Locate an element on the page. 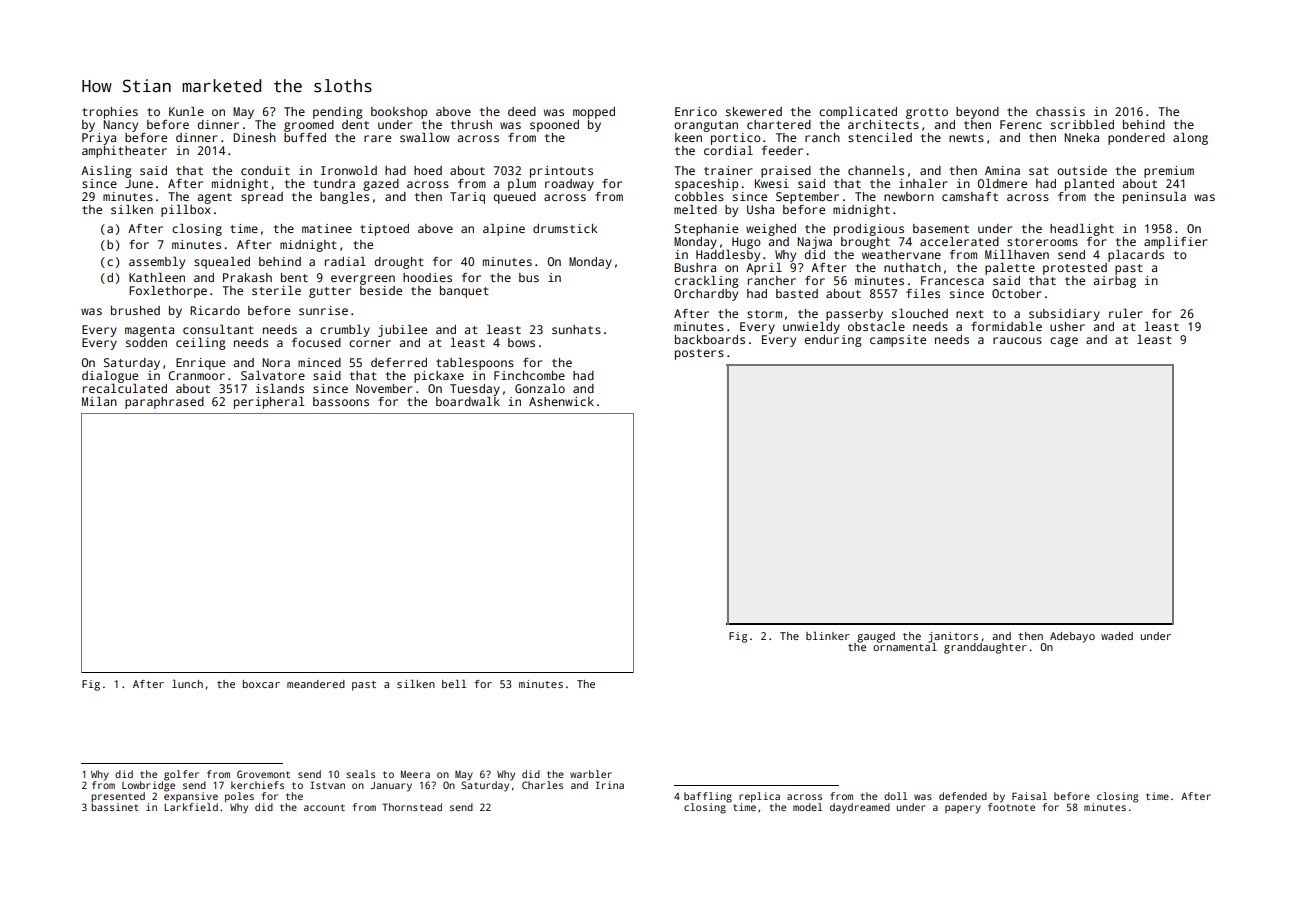 This image has width=1308, height=924. April is located at coordinates (764, 269).
